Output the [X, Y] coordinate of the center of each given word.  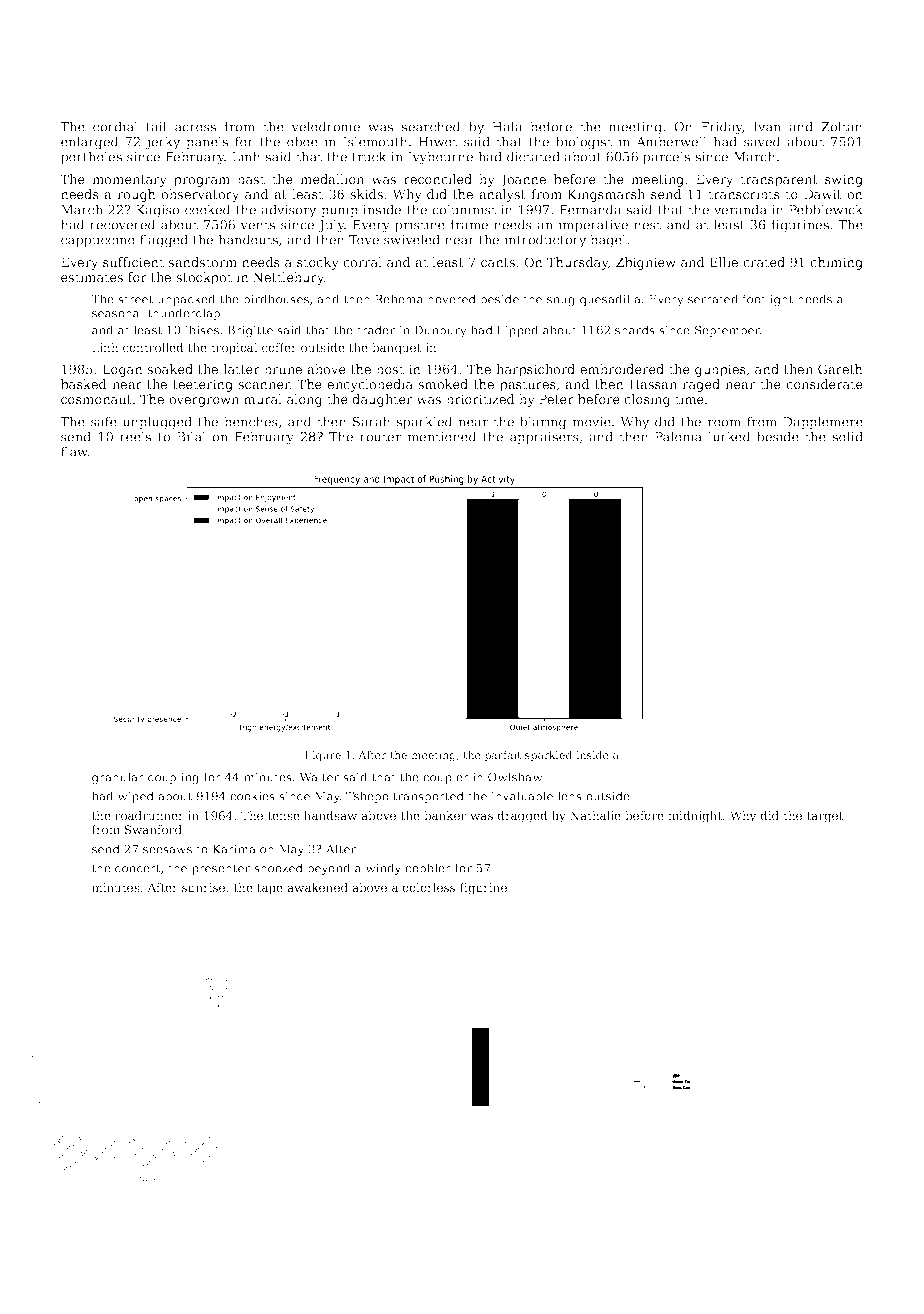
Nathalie [595, 815]
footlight [767, 300]
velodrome [325, 126]
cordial [115, 126]
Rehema [399, 299]
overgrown [204, 402]
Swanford [153, 829]
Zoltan [842, 126]
